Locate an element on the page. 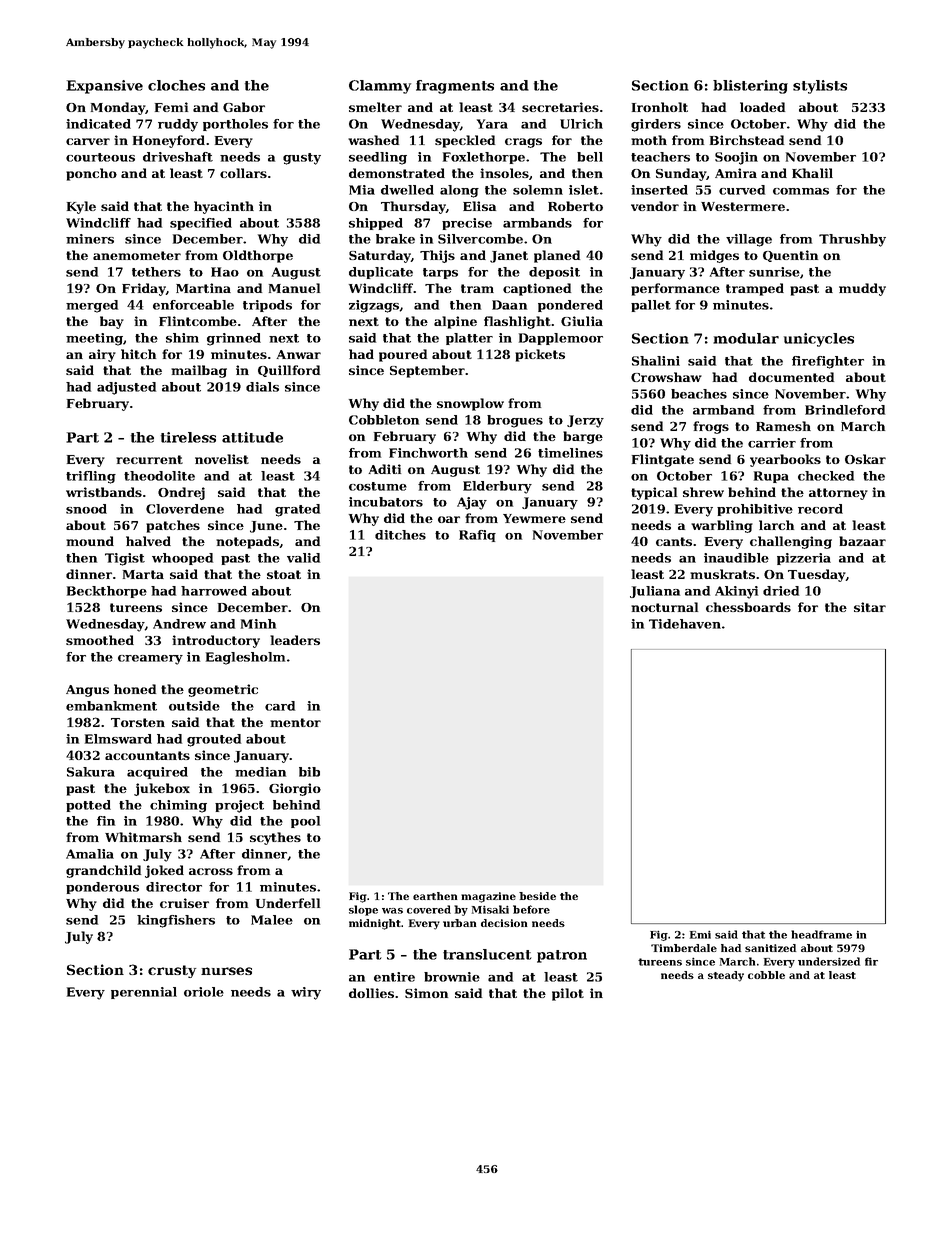  modular is located at coordinates (746, 338).
